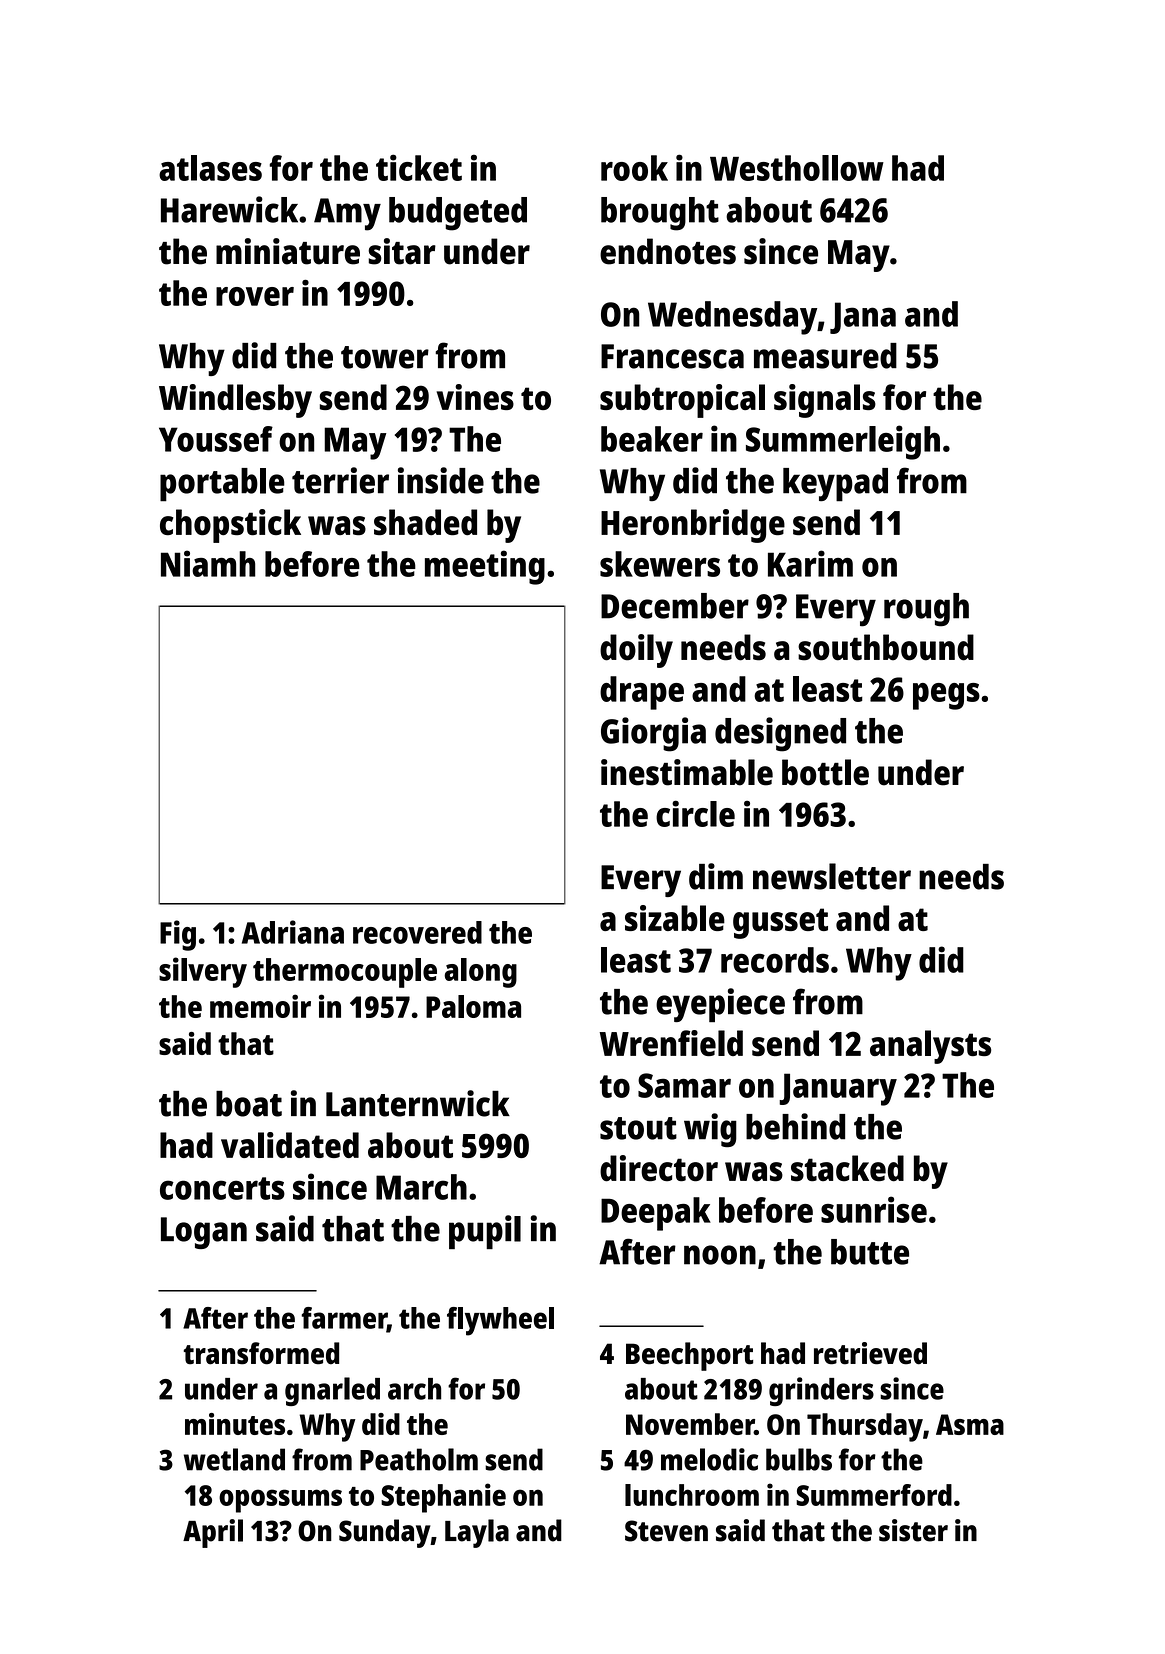 Image resolution: width=1165 pixels, height=1654 pixels. What do you see at coordinates (500, 1321) in the image?
I see `flywheel` at bounding box center [500, 1321].
